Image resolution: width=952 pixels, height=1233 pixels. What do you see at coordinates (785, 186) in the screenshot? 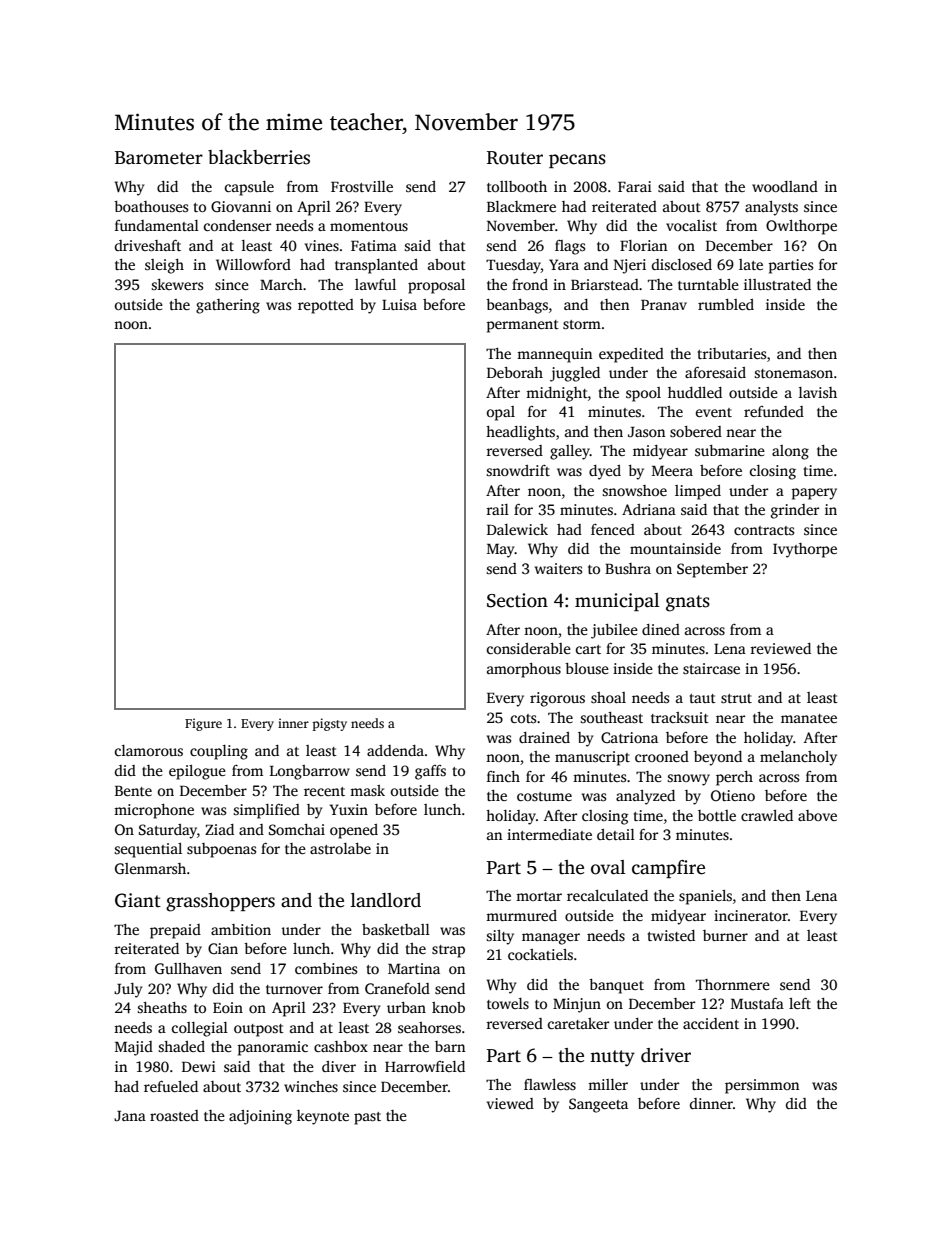
I see `woodland` at bounding box center [785, 186].
